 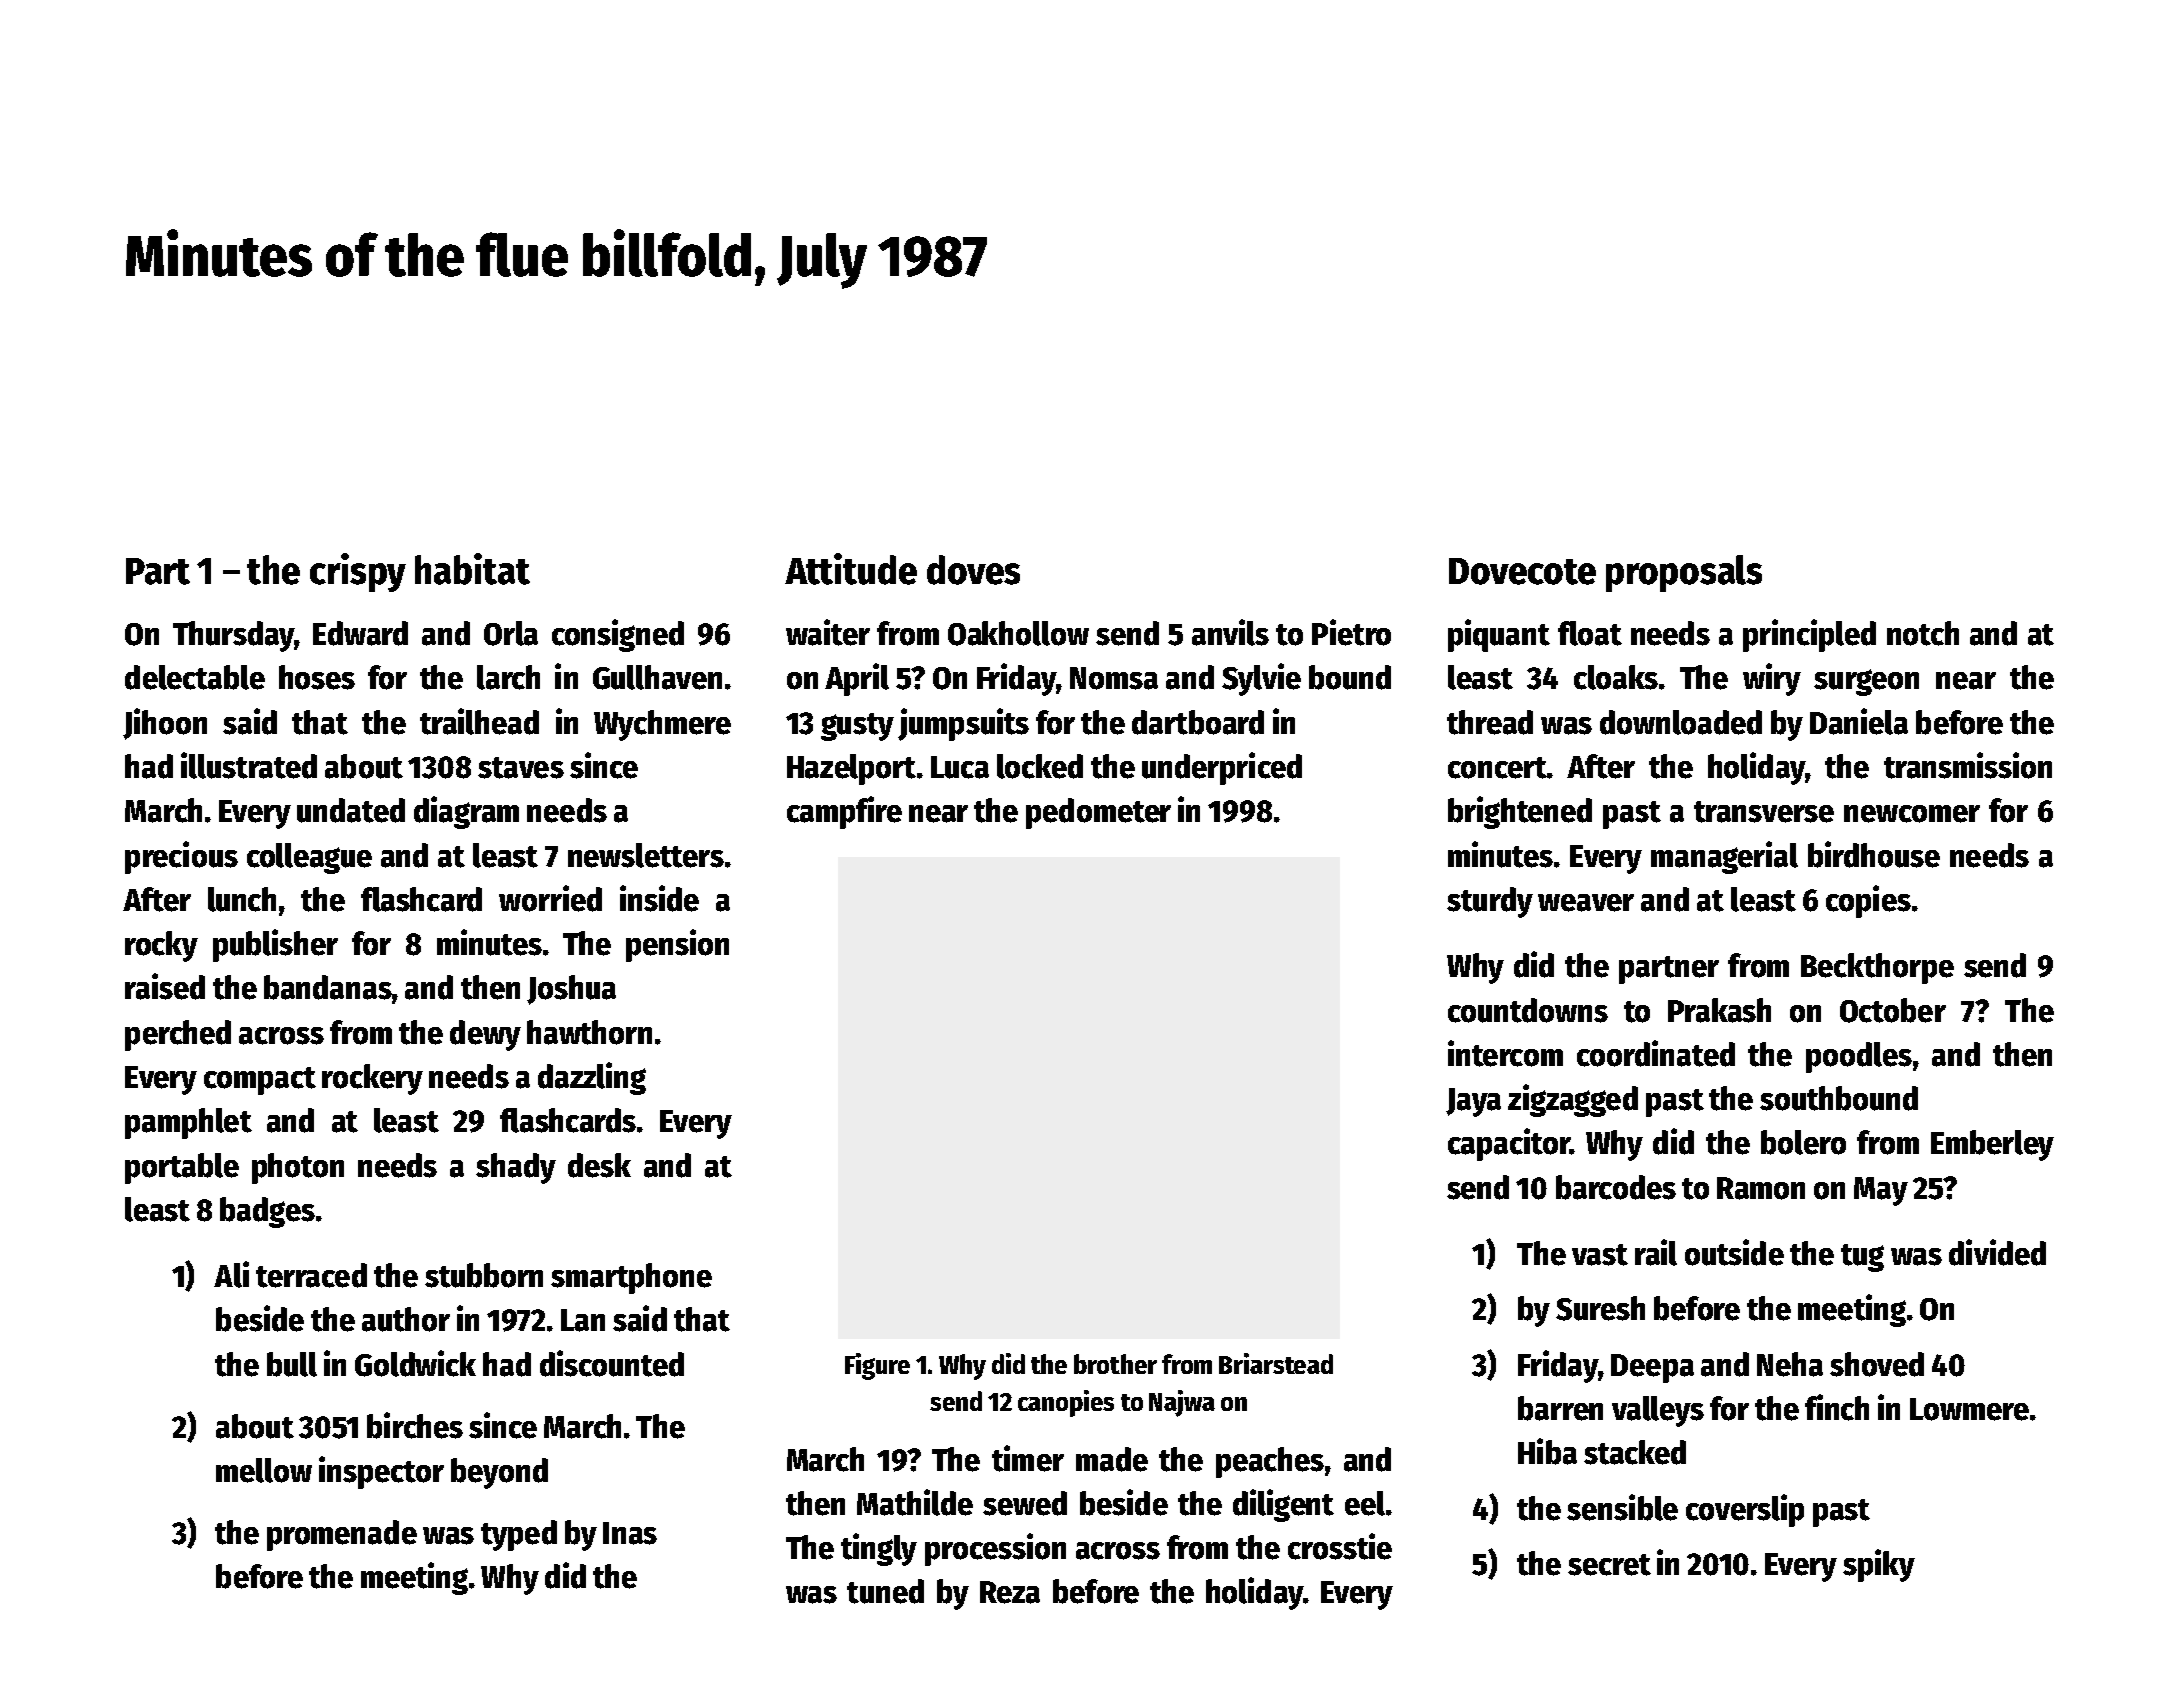 I want to click on inside, so click(x=659, y=898).
